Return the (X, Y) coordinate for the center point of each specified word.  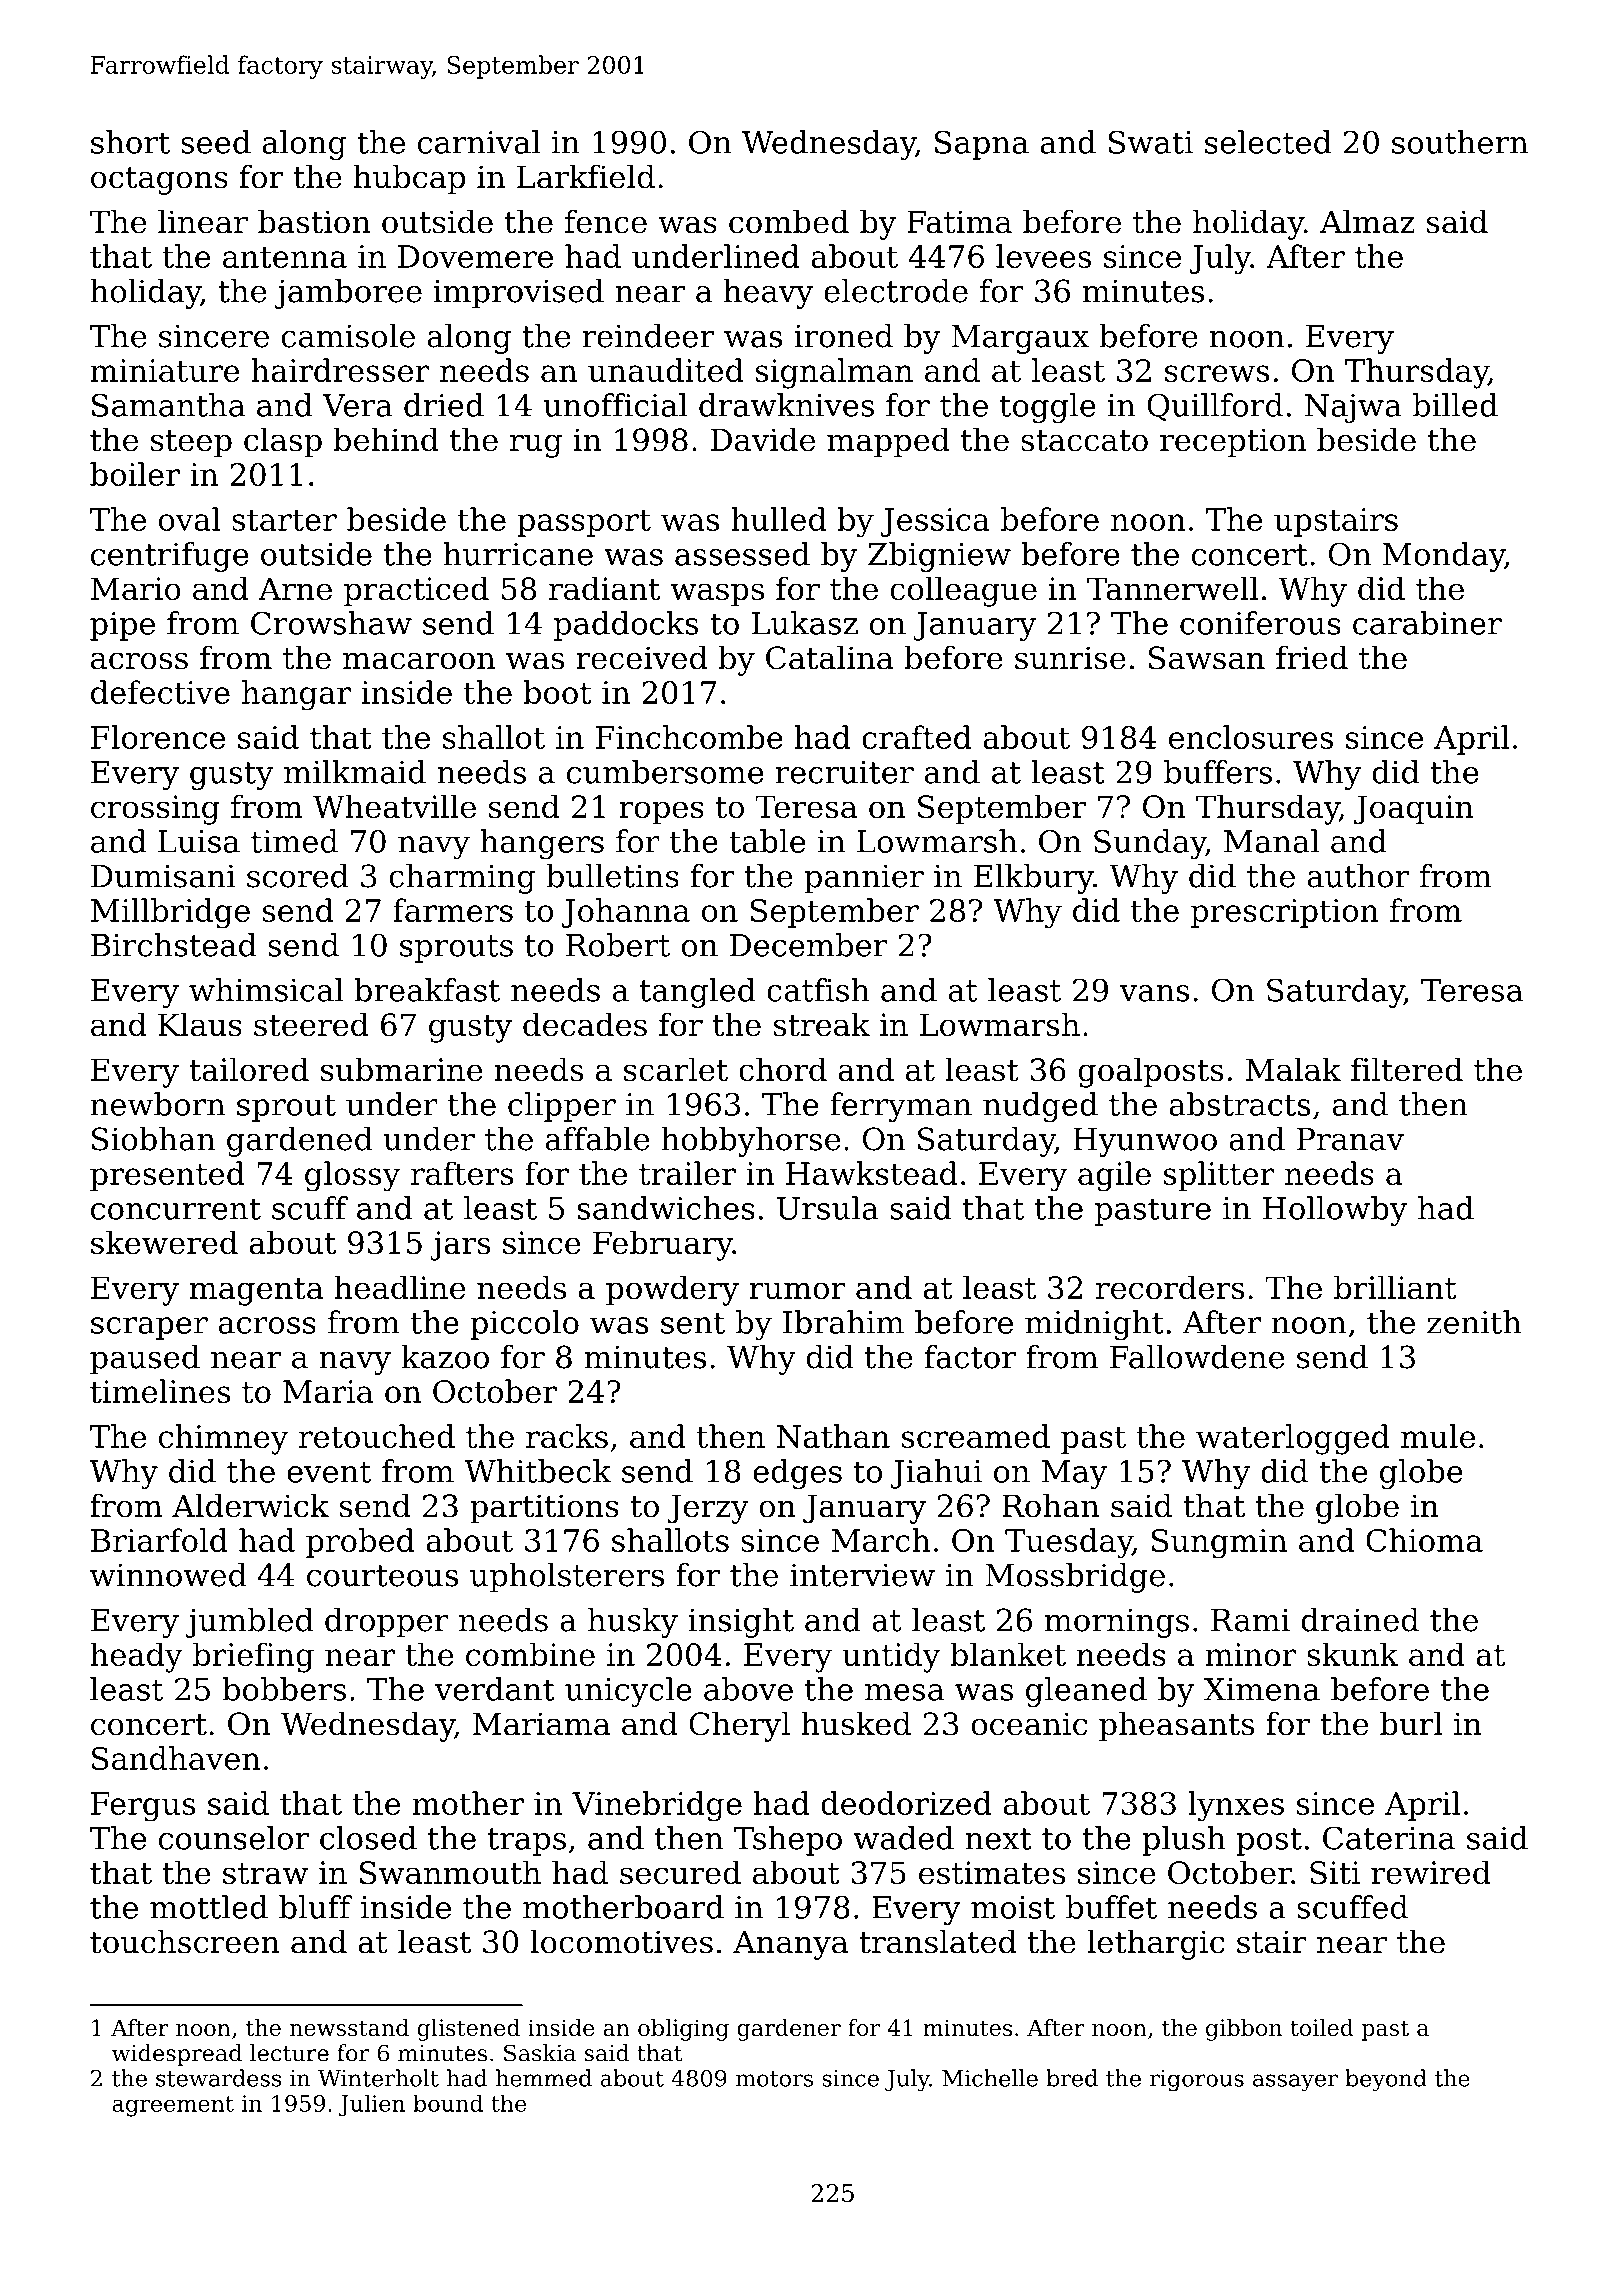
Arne (295, 589)
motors (774, 2079)
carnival (479, 142)
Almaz (1367, 221)
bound (448, 2103)
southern (1460, 142)
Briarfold (159, 1540)
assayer (1295, 2083)
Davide (762, 439)
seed (216, 142)
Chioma (1424, 1540)
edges (797, 1474)
